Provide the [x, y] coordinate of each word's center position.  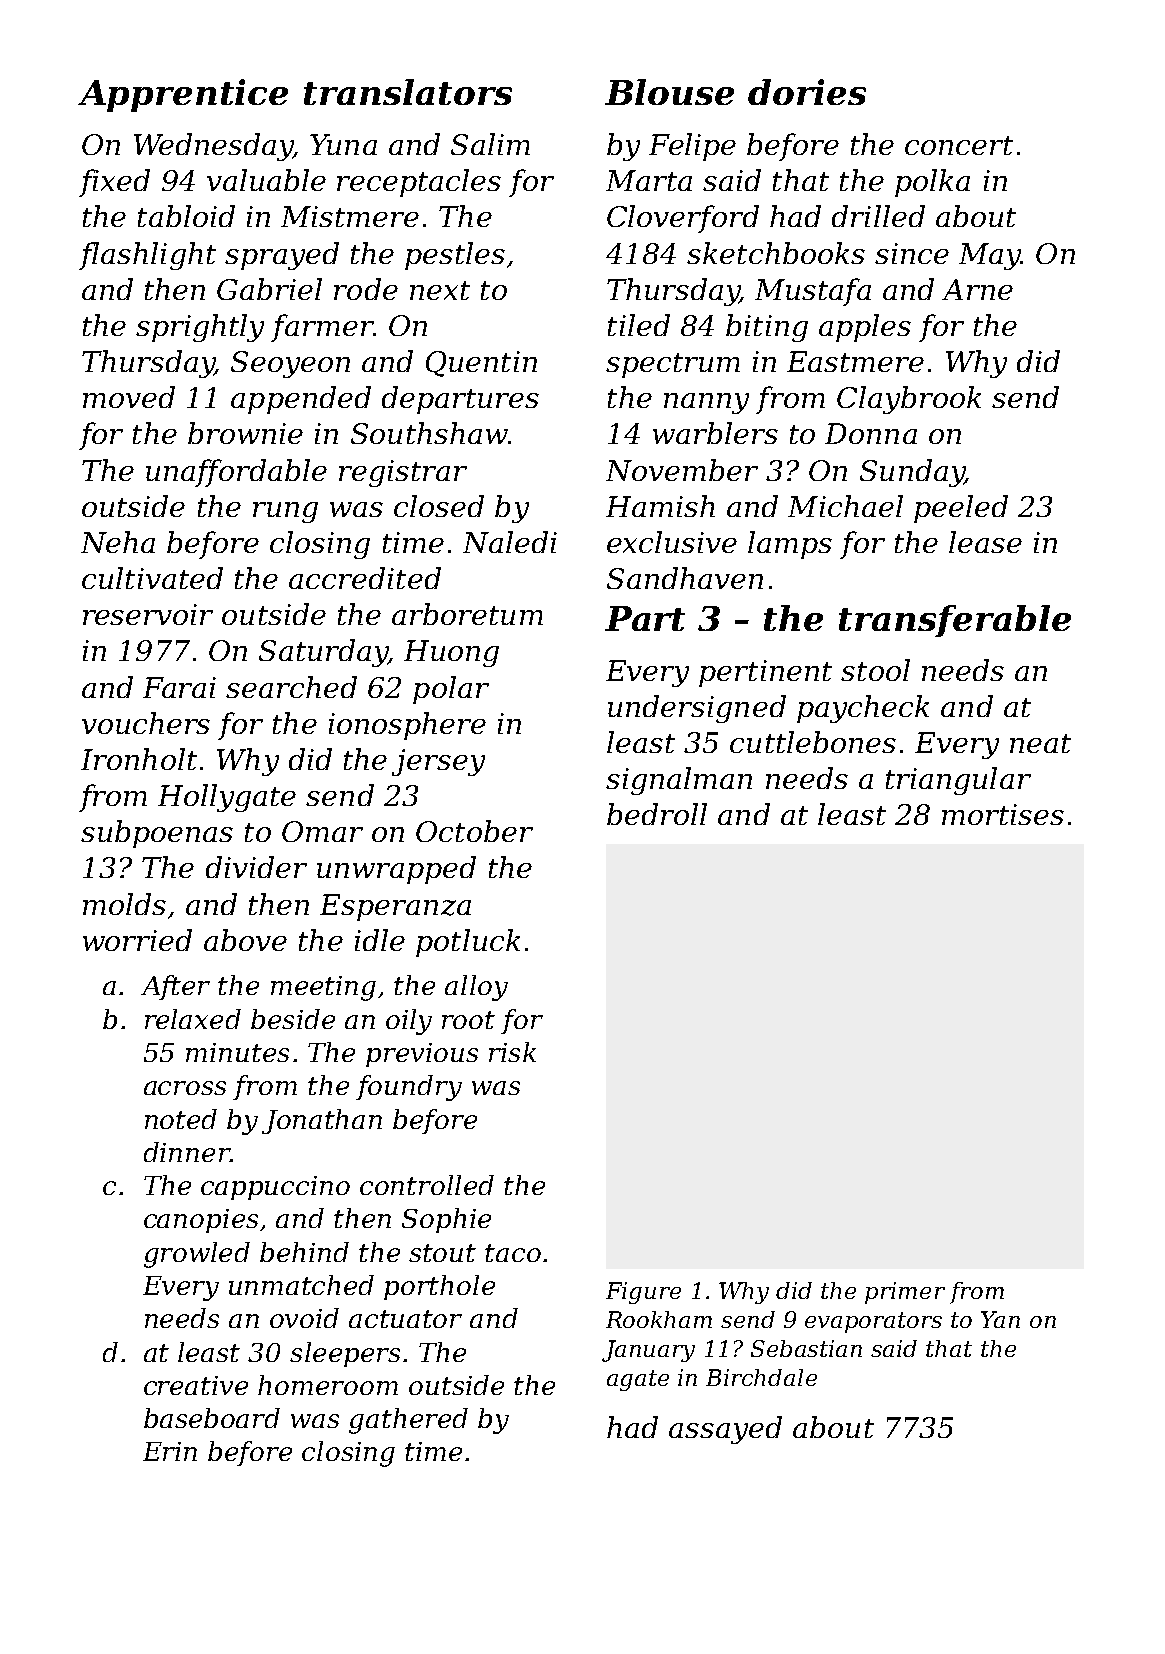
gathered [408, 1421]
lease [985, 542]
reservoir [148, 614]
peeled [961, 509]
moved [129, 397]
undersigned [697, 709]
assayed [725, 1430]
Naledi [510, 542]
